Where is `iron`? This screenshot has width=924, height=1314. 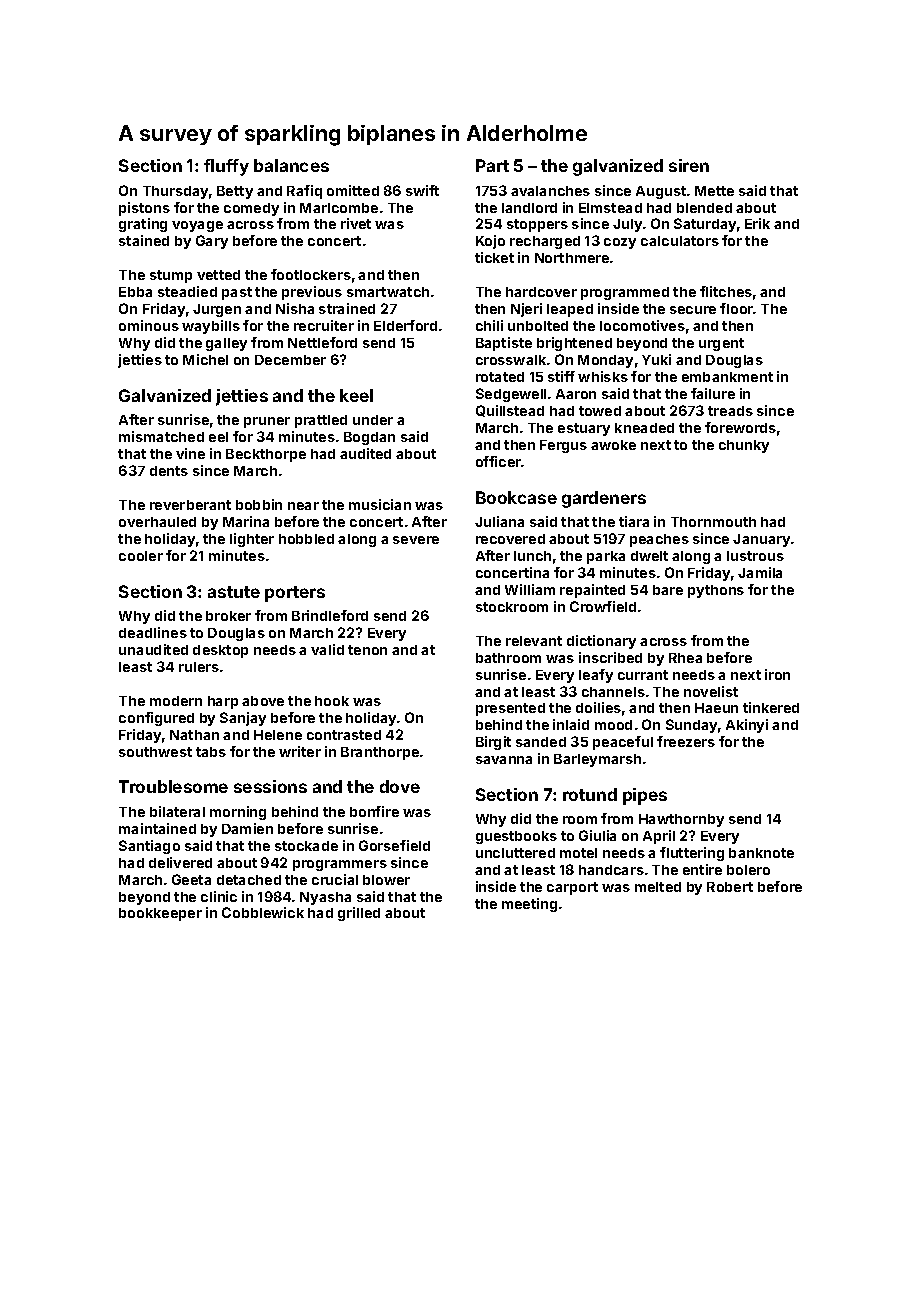
iron is located at coordinates (777, 674).
